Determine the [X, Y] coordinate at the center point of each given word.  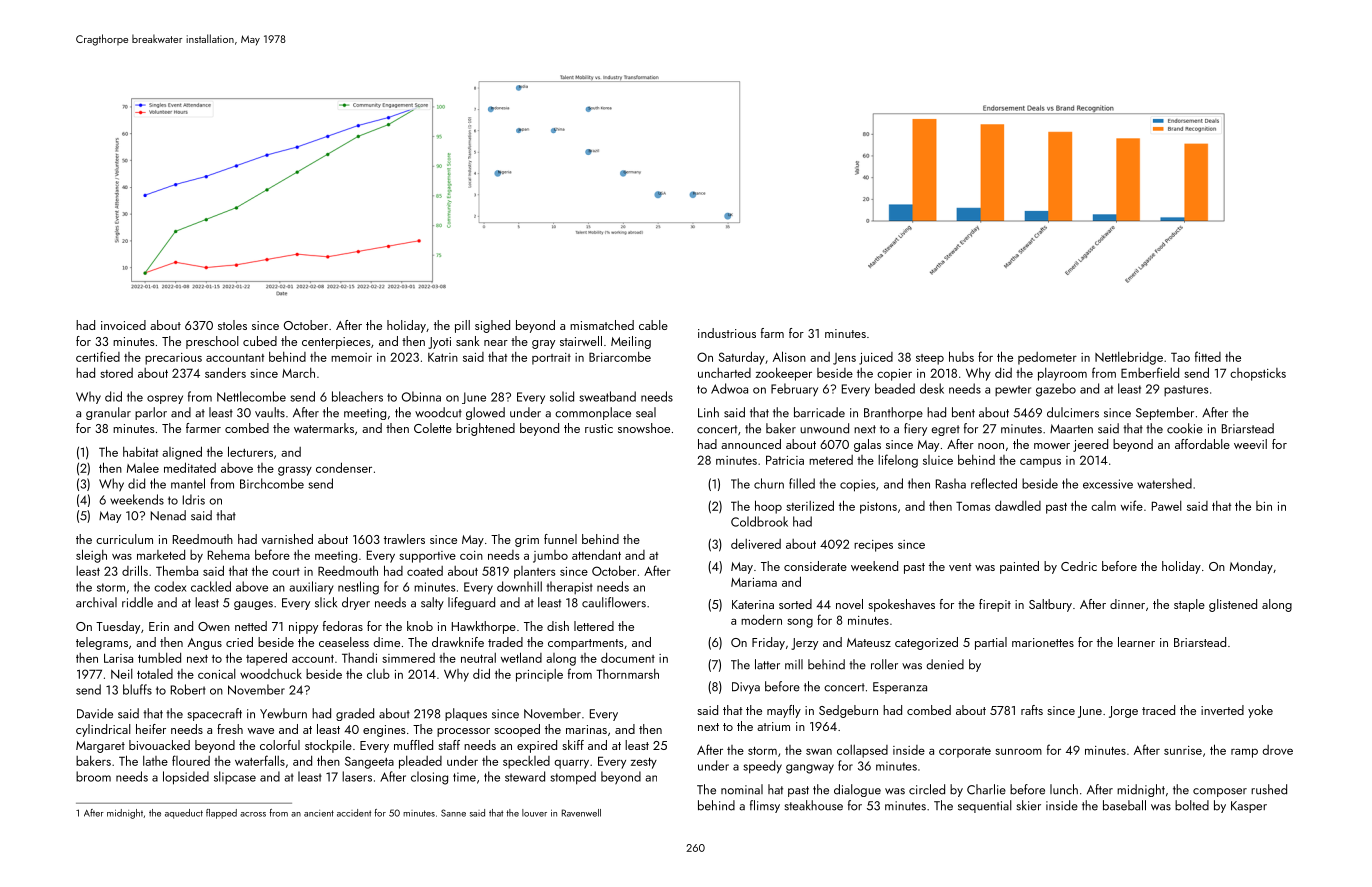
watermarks [324, 428]
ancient [319, 813]
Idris [194, 499]
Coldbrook [759, 521]
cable [653, 325]
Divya [746, 688]
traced [1158, 710]
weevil [1250, 444]
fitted [1208, 356]
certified [98, 356]
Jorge [1123, 712]
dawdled [1018, 505]
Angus [205, 644]
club [378, 674]
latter [767, 664]
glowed [485, 413]
